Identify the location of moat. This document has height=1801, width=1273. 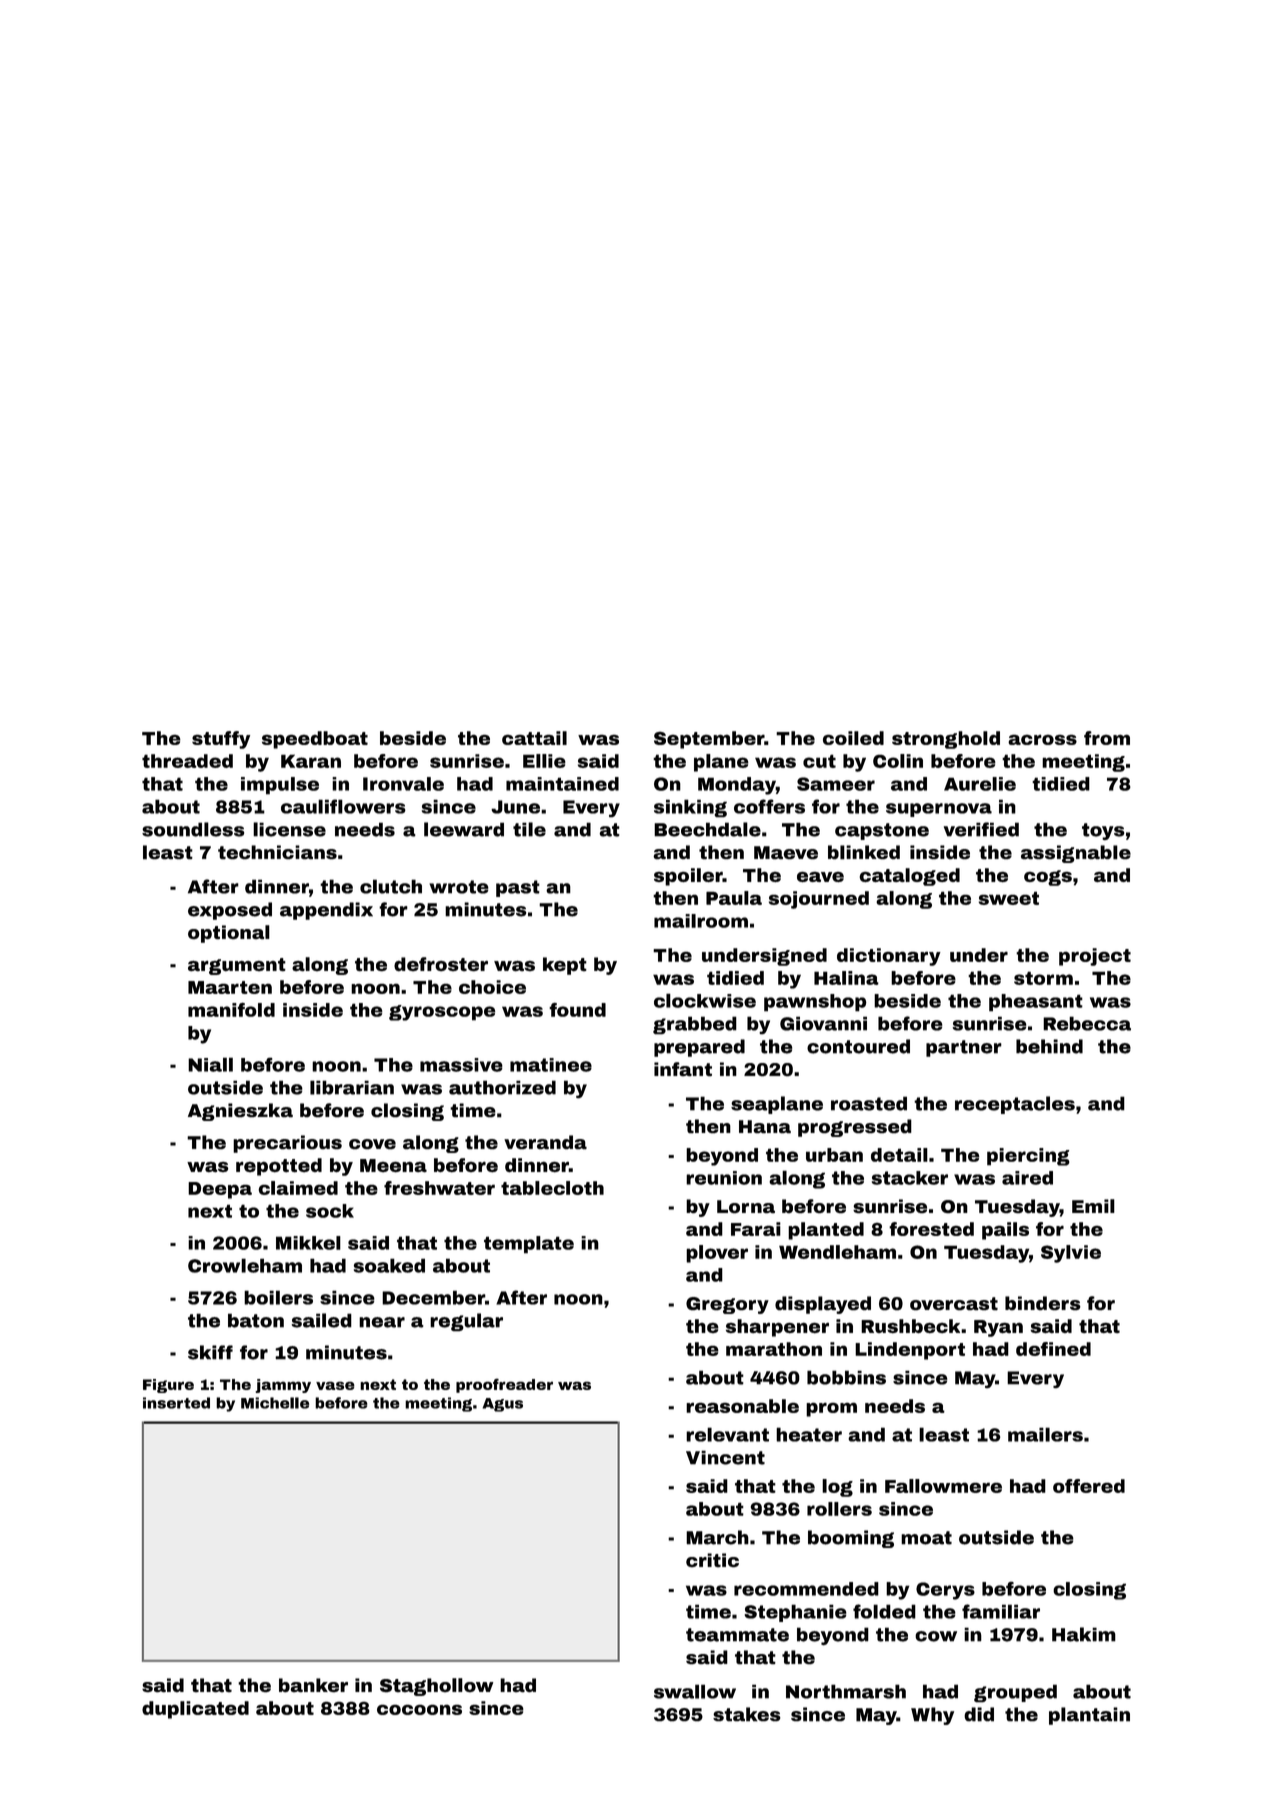
(926, 1538).
